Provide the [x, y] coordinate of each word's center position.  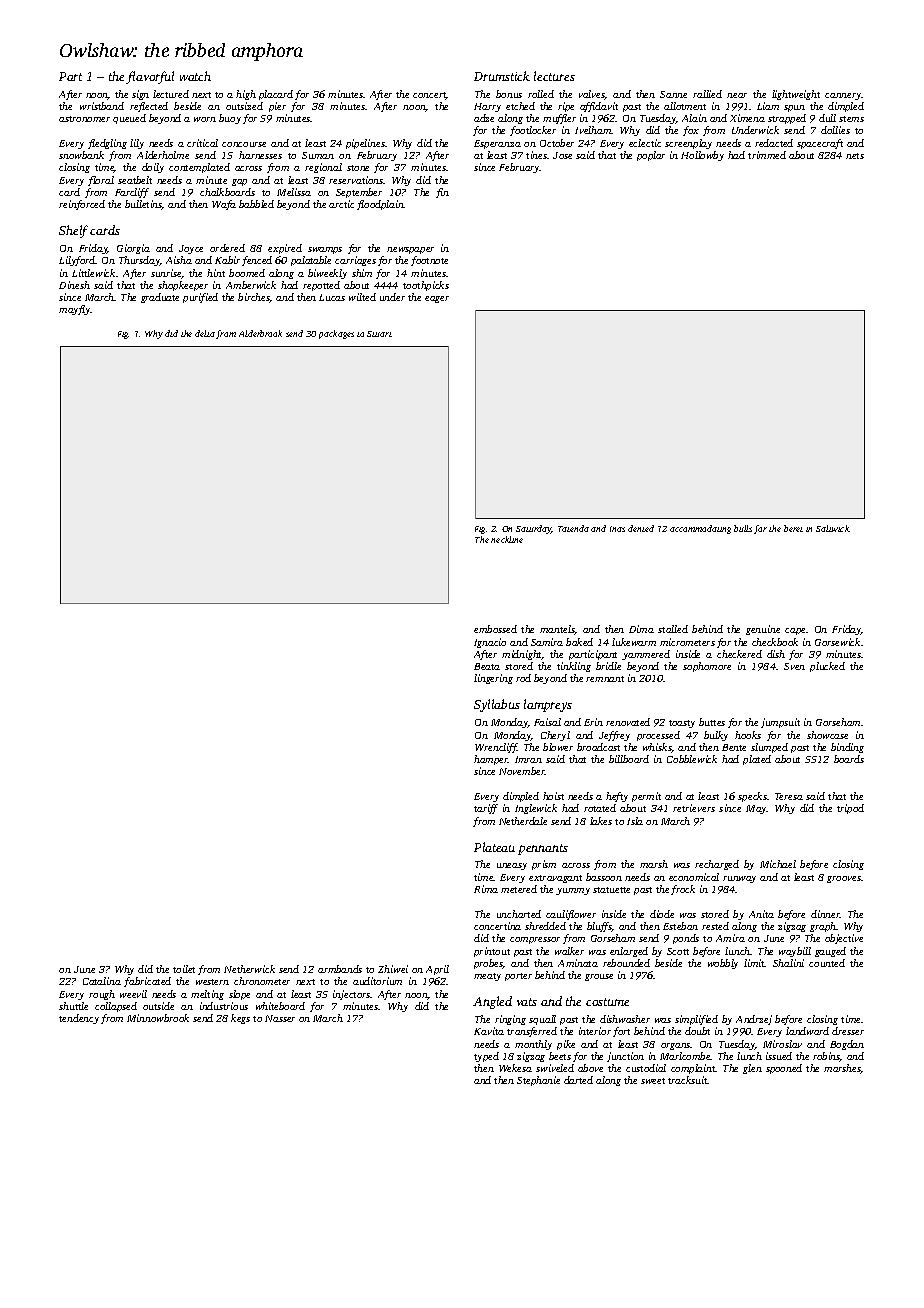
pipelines [365, 144]
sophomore [707, 667]
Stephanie [538, 1081]
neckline [507, 539]
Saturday [534, 529]
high [246, 95]
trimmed [767, 155]
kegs [240, 1019]
